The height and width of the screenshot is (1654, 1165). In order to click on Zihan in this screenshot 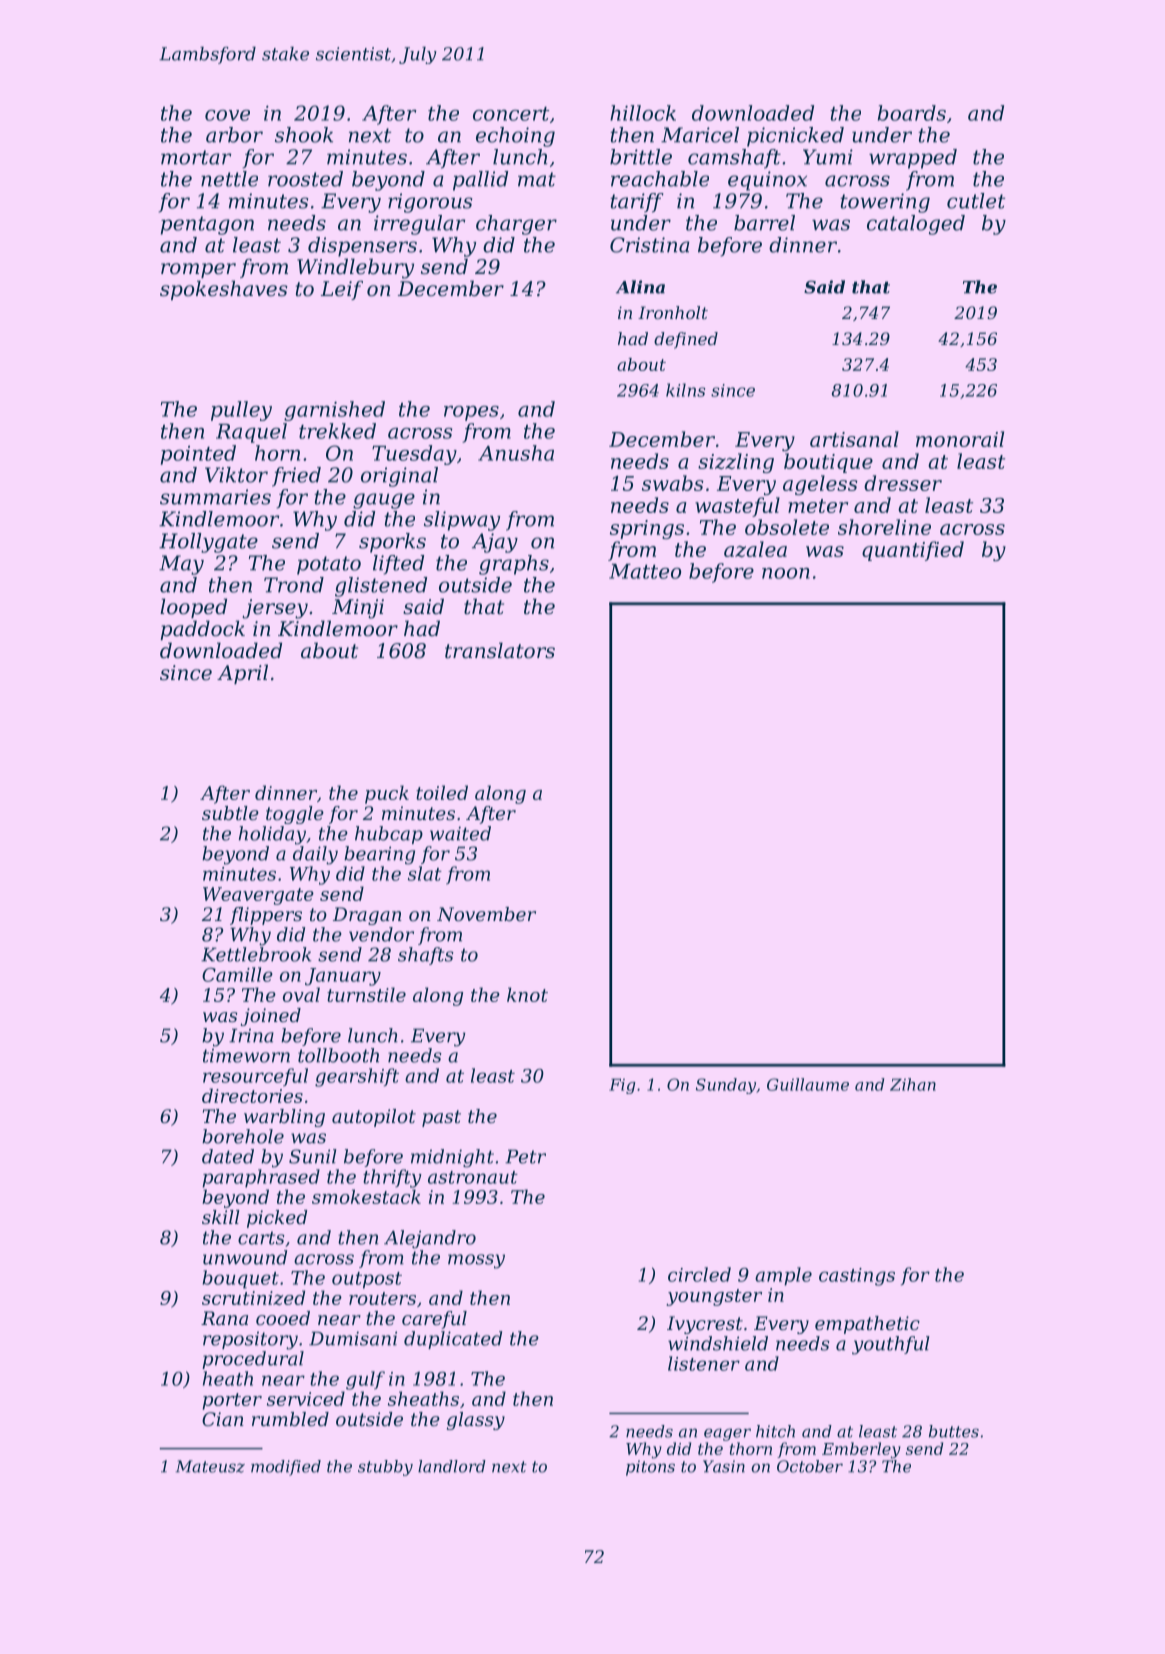, I will do `click(913, 1084)`.
